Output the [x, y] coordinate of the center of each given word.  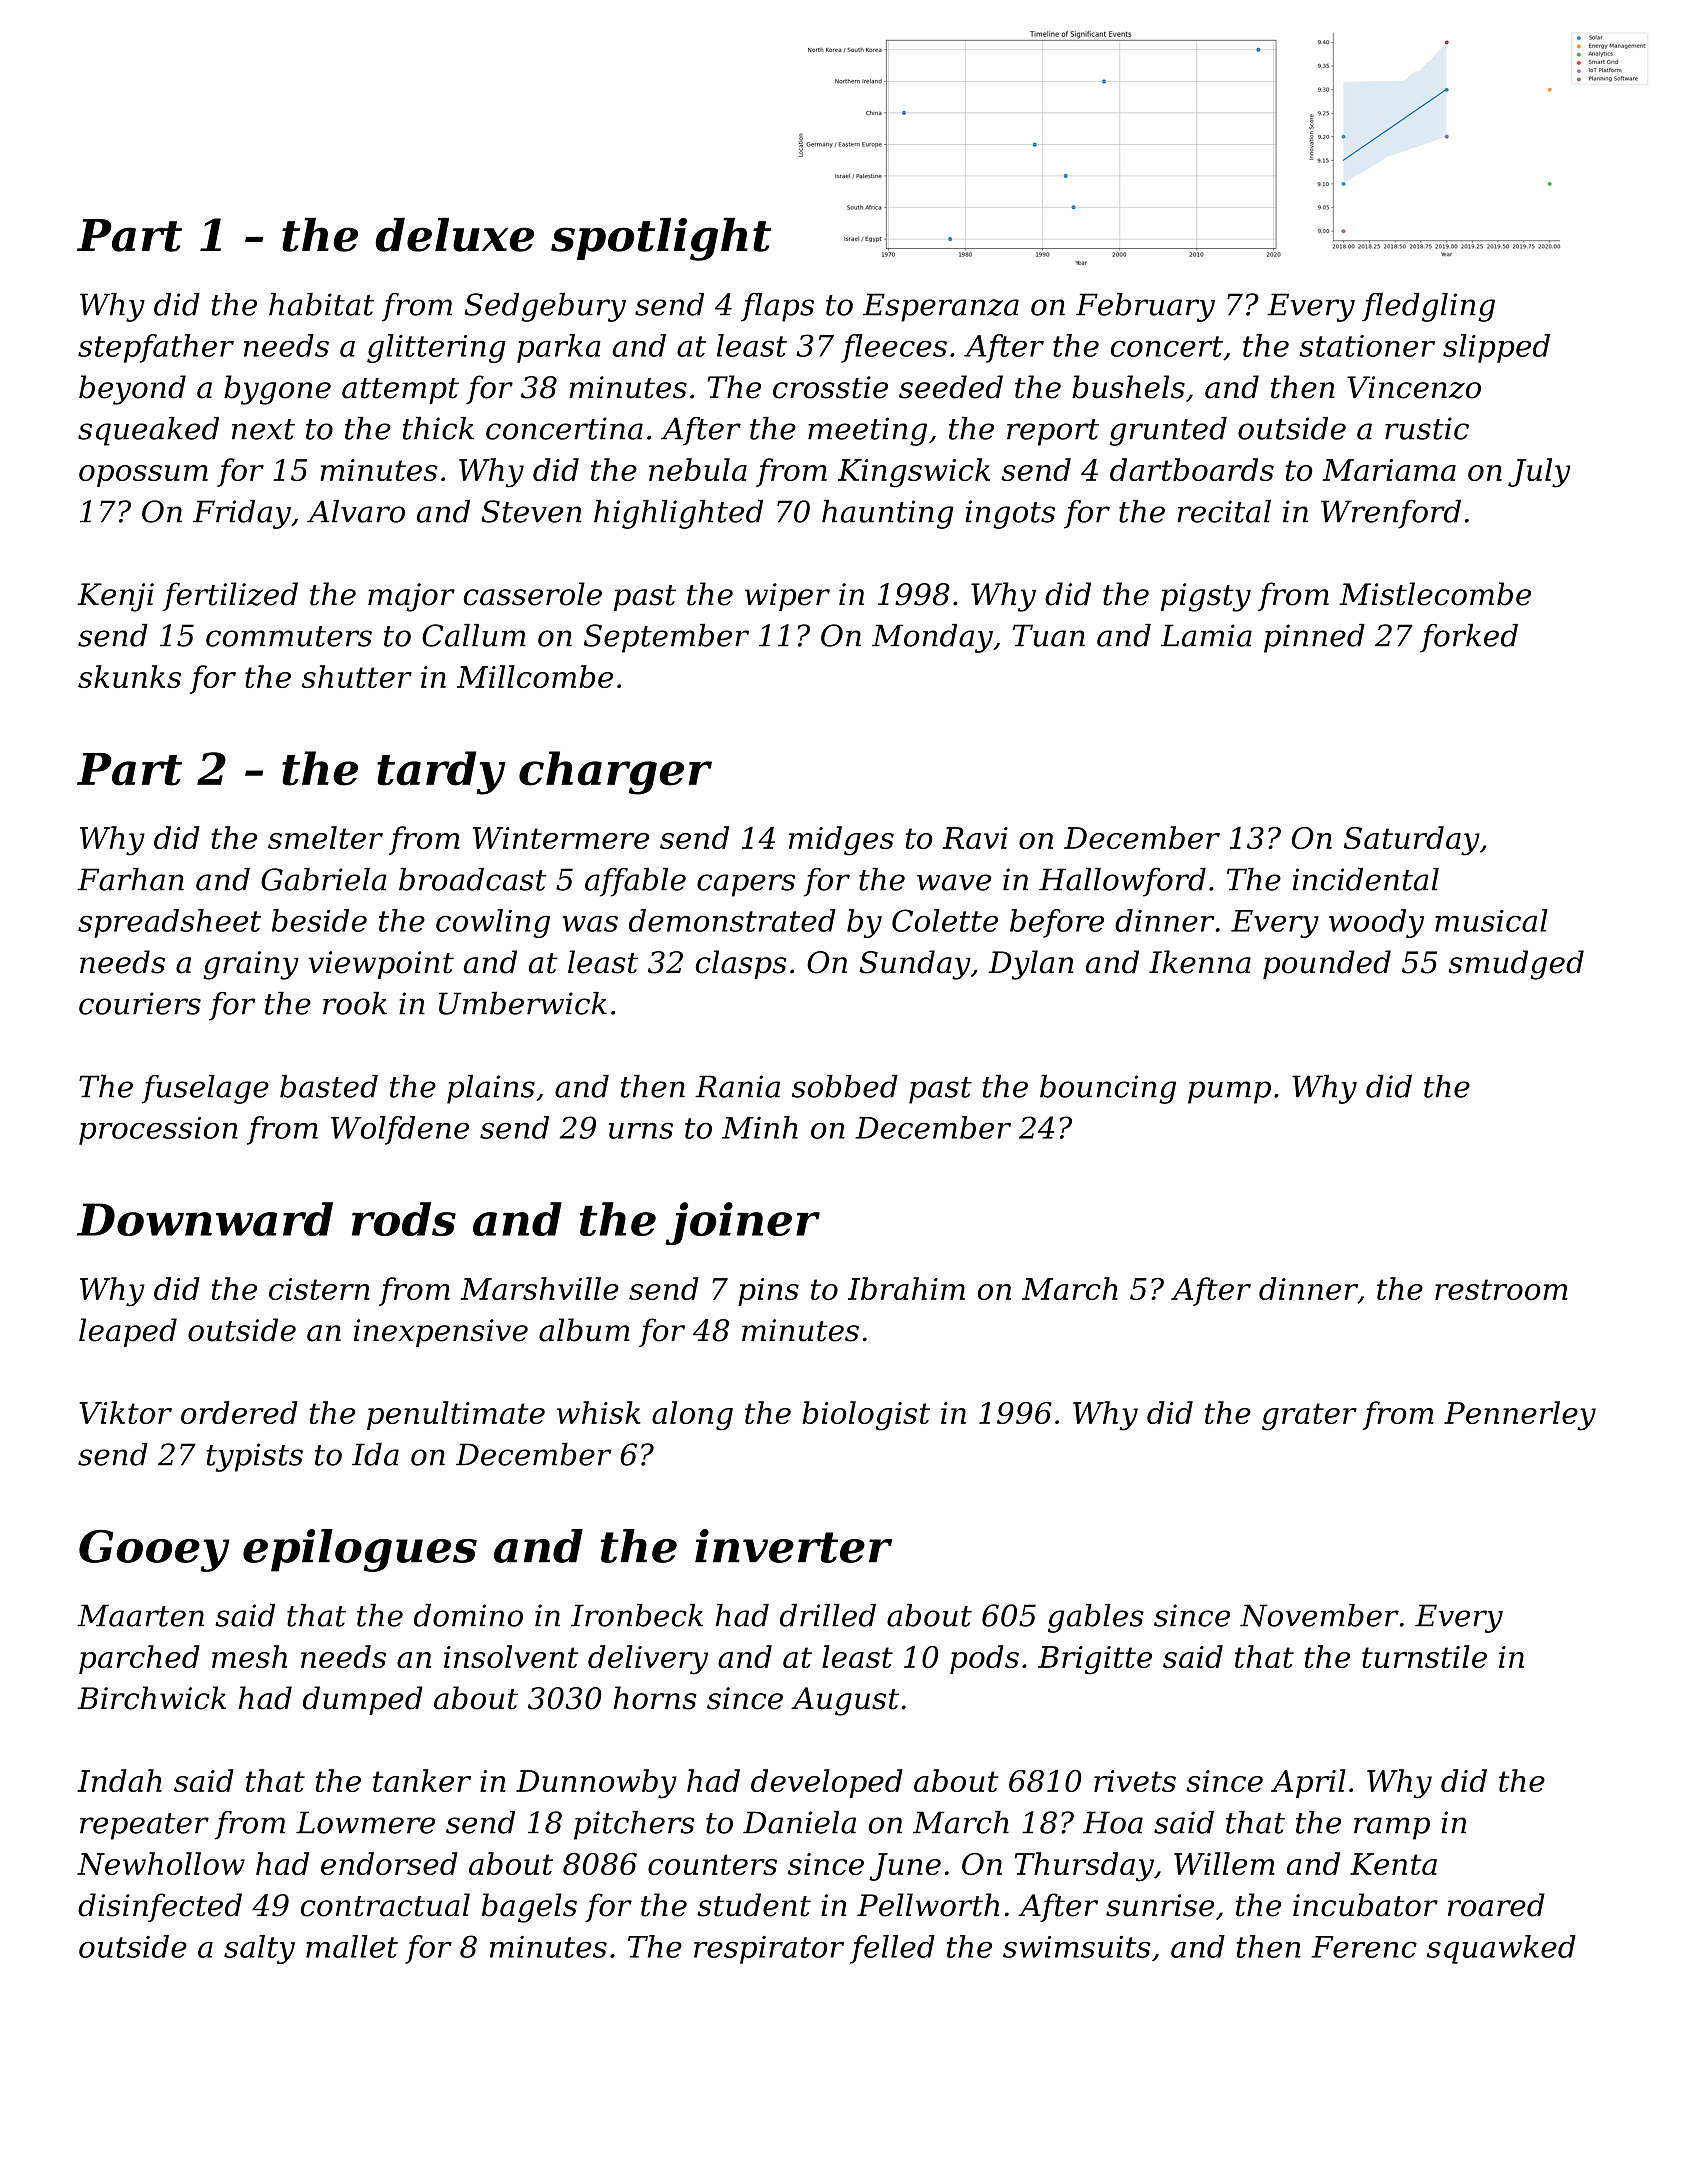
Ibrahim [906, 1288]
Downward [205, 1219]
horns [655, 1698]
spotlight [661, 239]
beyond [132, 390]
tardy [441, 773]
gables [1096, 1618]
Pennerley [1520, 1416]
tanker [422, 1780]
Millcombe [535, 676]
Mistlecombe [1435, 594]
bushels [1128, 387]
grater [1309, 1417]
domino [468, 1615]
